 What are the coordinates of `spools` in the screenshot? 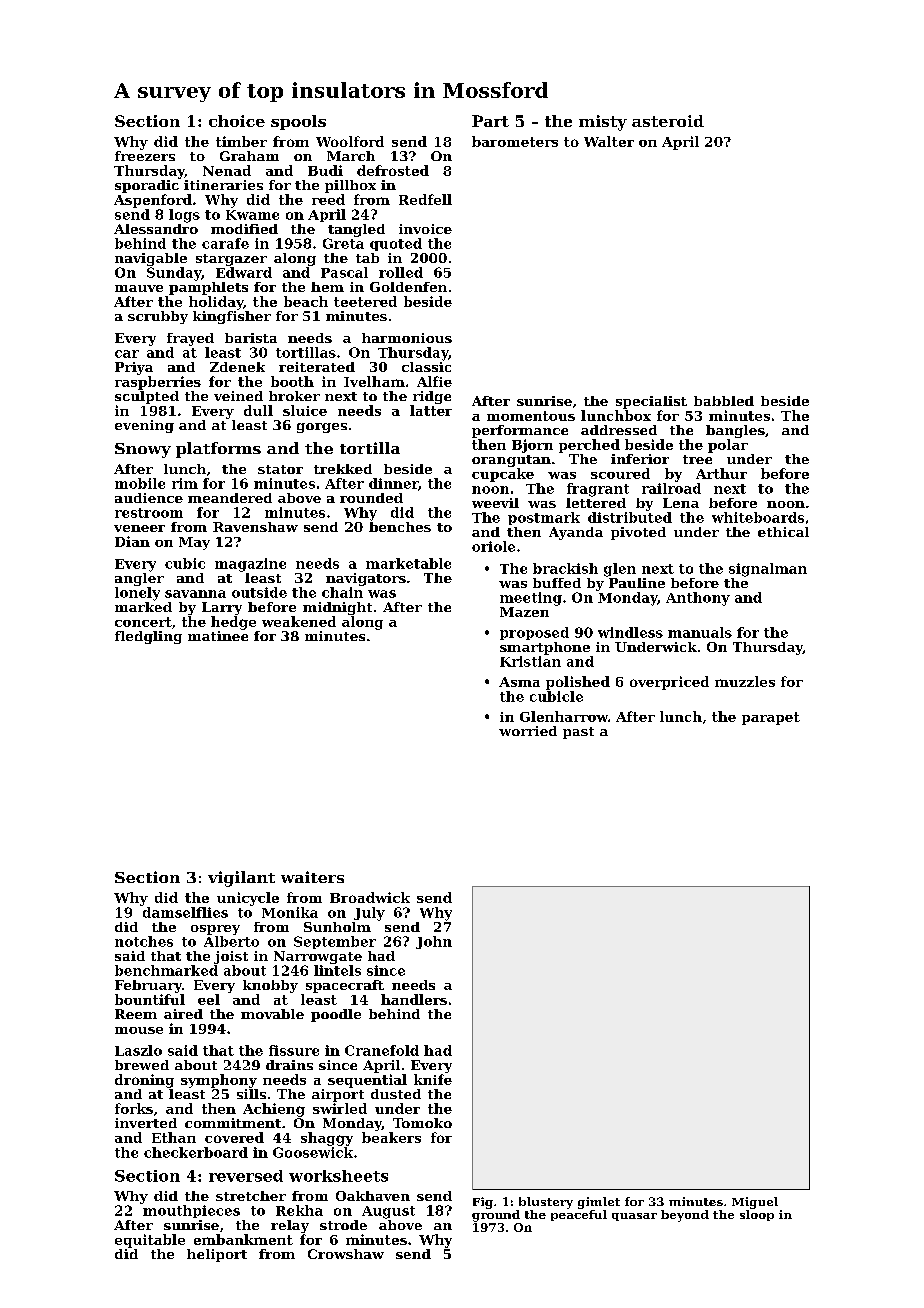 It's located at (298, 122).
